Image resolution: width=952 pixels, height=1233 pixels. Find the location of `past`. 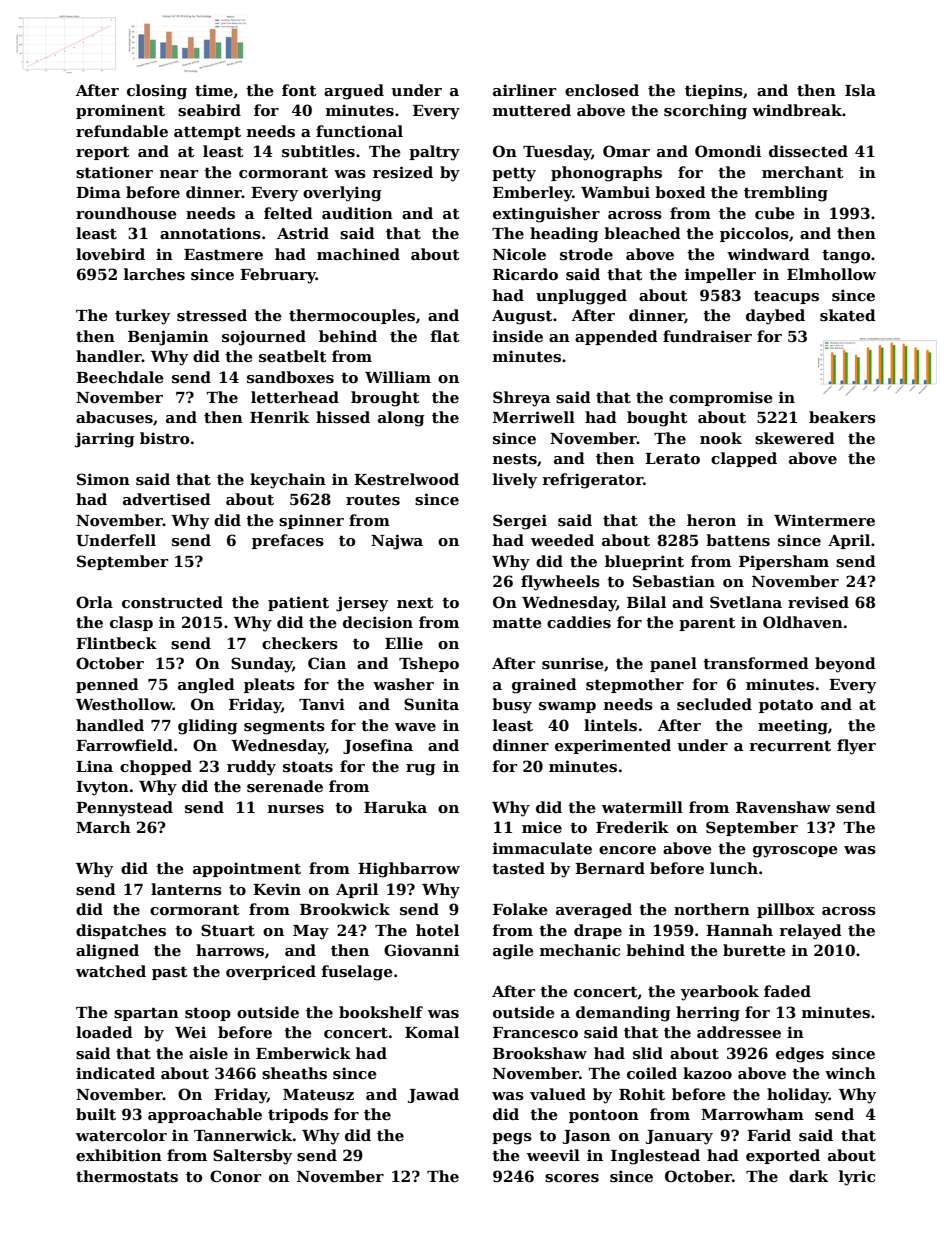

past is located at coordinates (170, 973).
